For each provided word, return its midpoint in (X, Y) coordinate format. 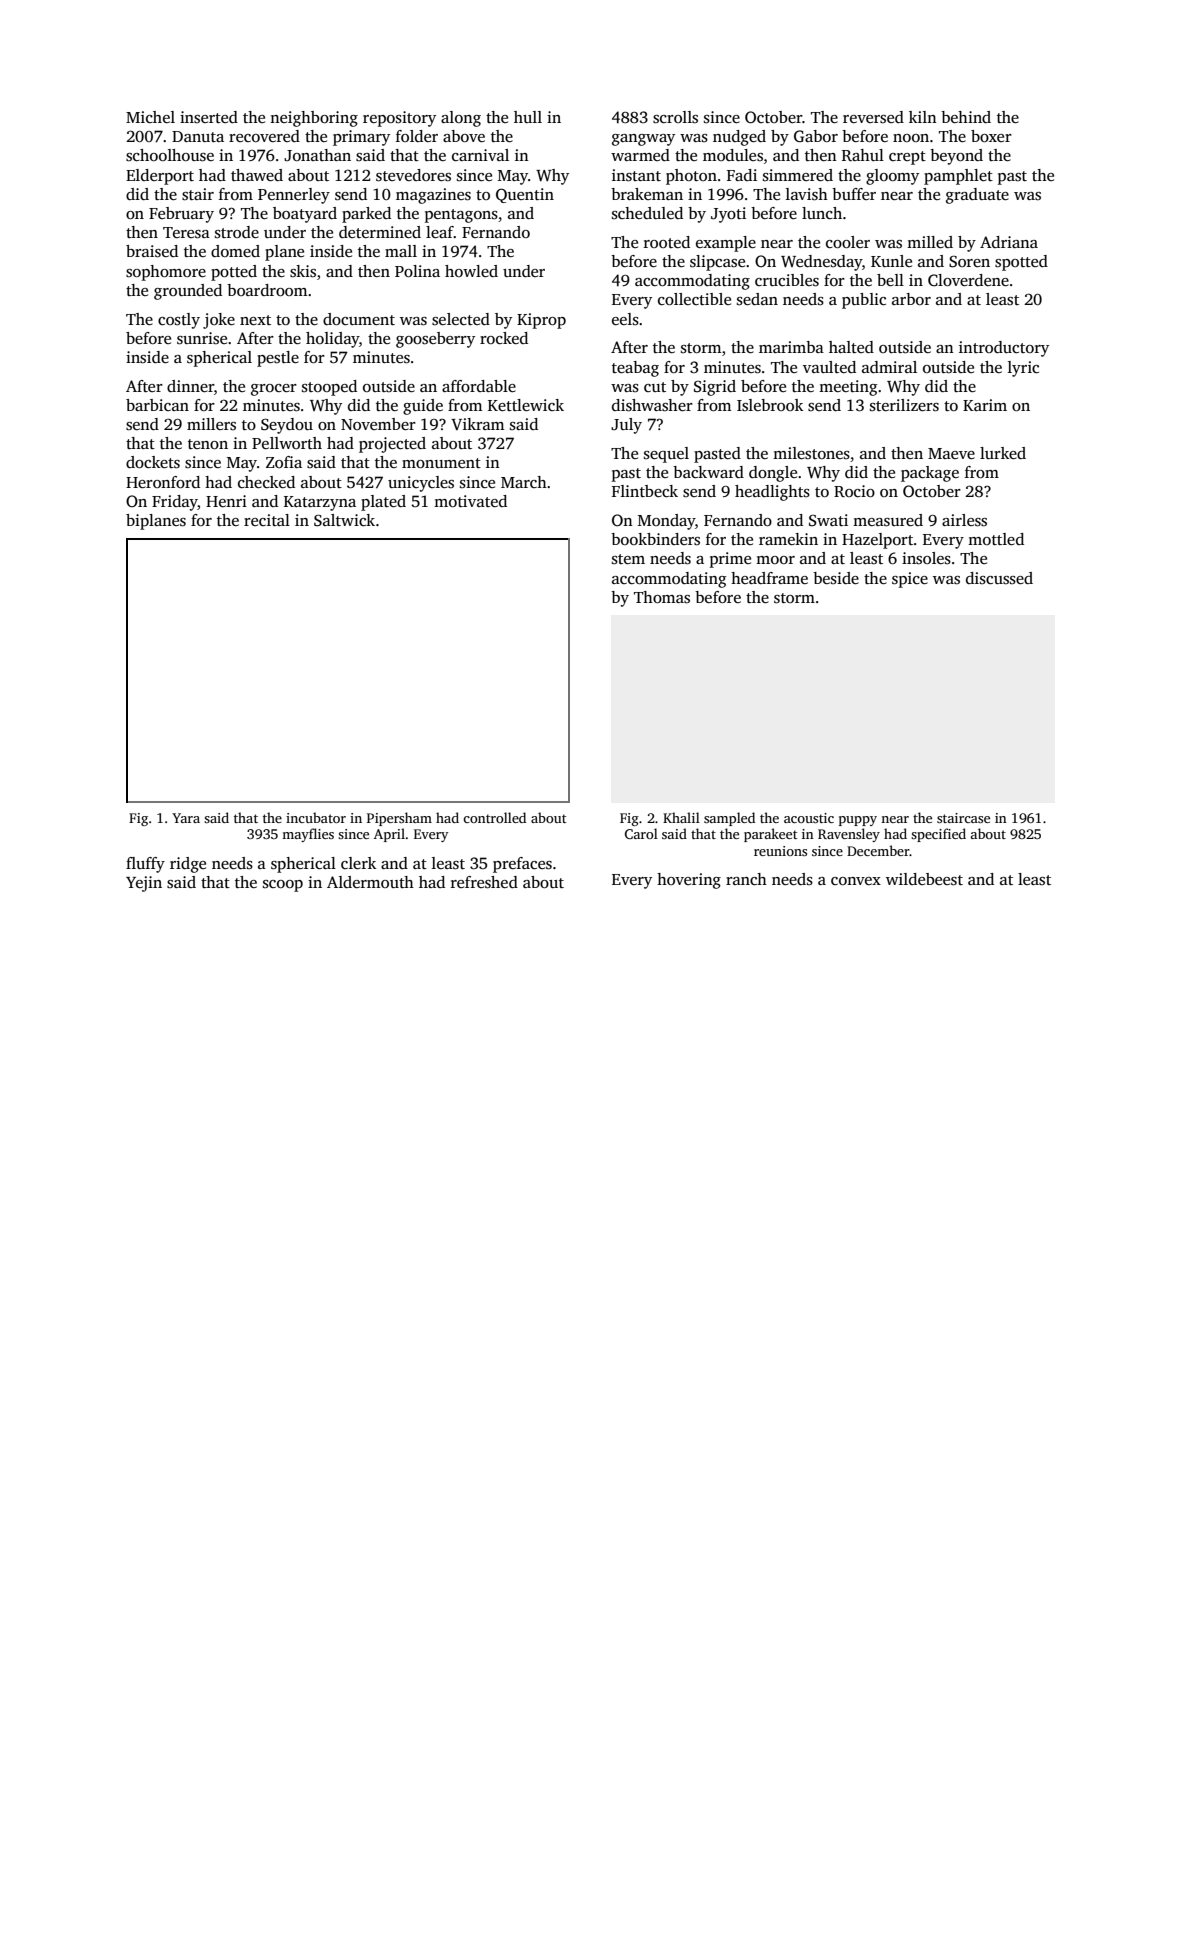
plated (383, 503)
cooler (848, 242)
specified (938, 835)
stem (628, 559)
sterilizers (904, 405)
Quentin (525, 195)
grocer (274, 390)
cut (655, 387)
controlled (494, 817)
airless (964, 520)
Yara (186, 818)
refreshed (484, 882)
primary (361, 138)
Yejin (144, 884)
